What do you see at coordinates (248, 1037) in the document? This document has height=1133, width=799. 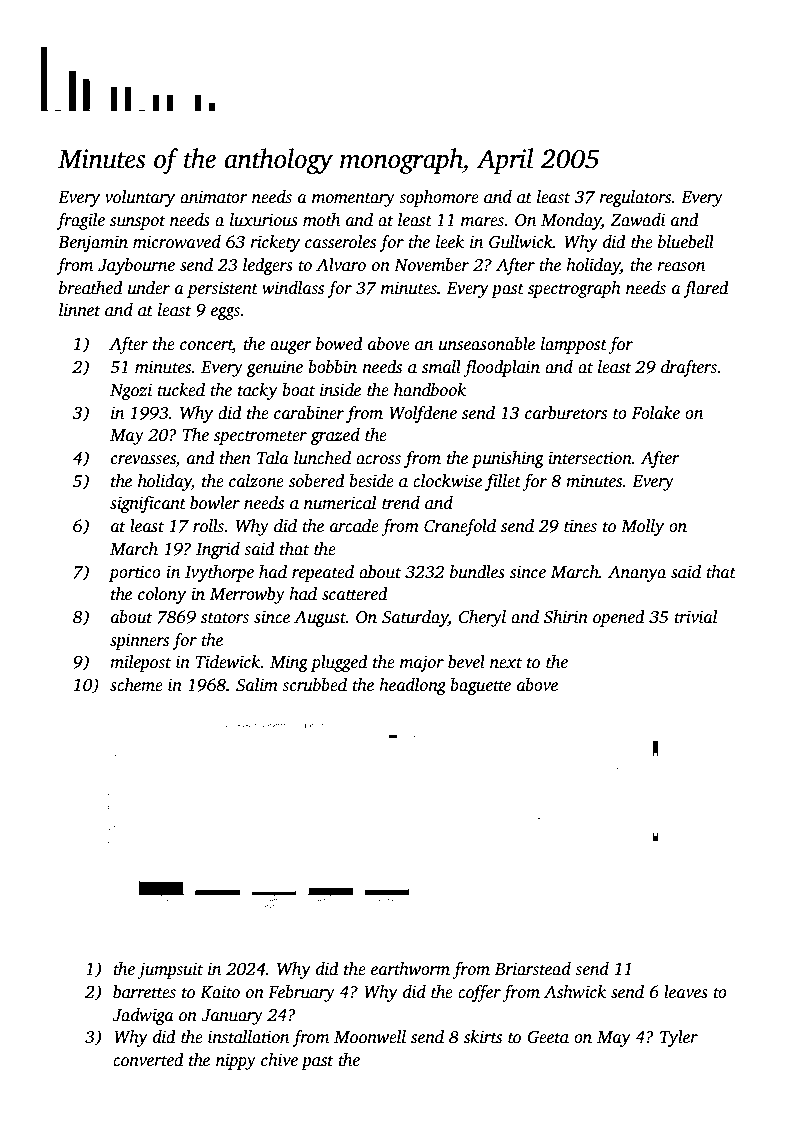 I see `installation` at bounding box center [248, 1037].
